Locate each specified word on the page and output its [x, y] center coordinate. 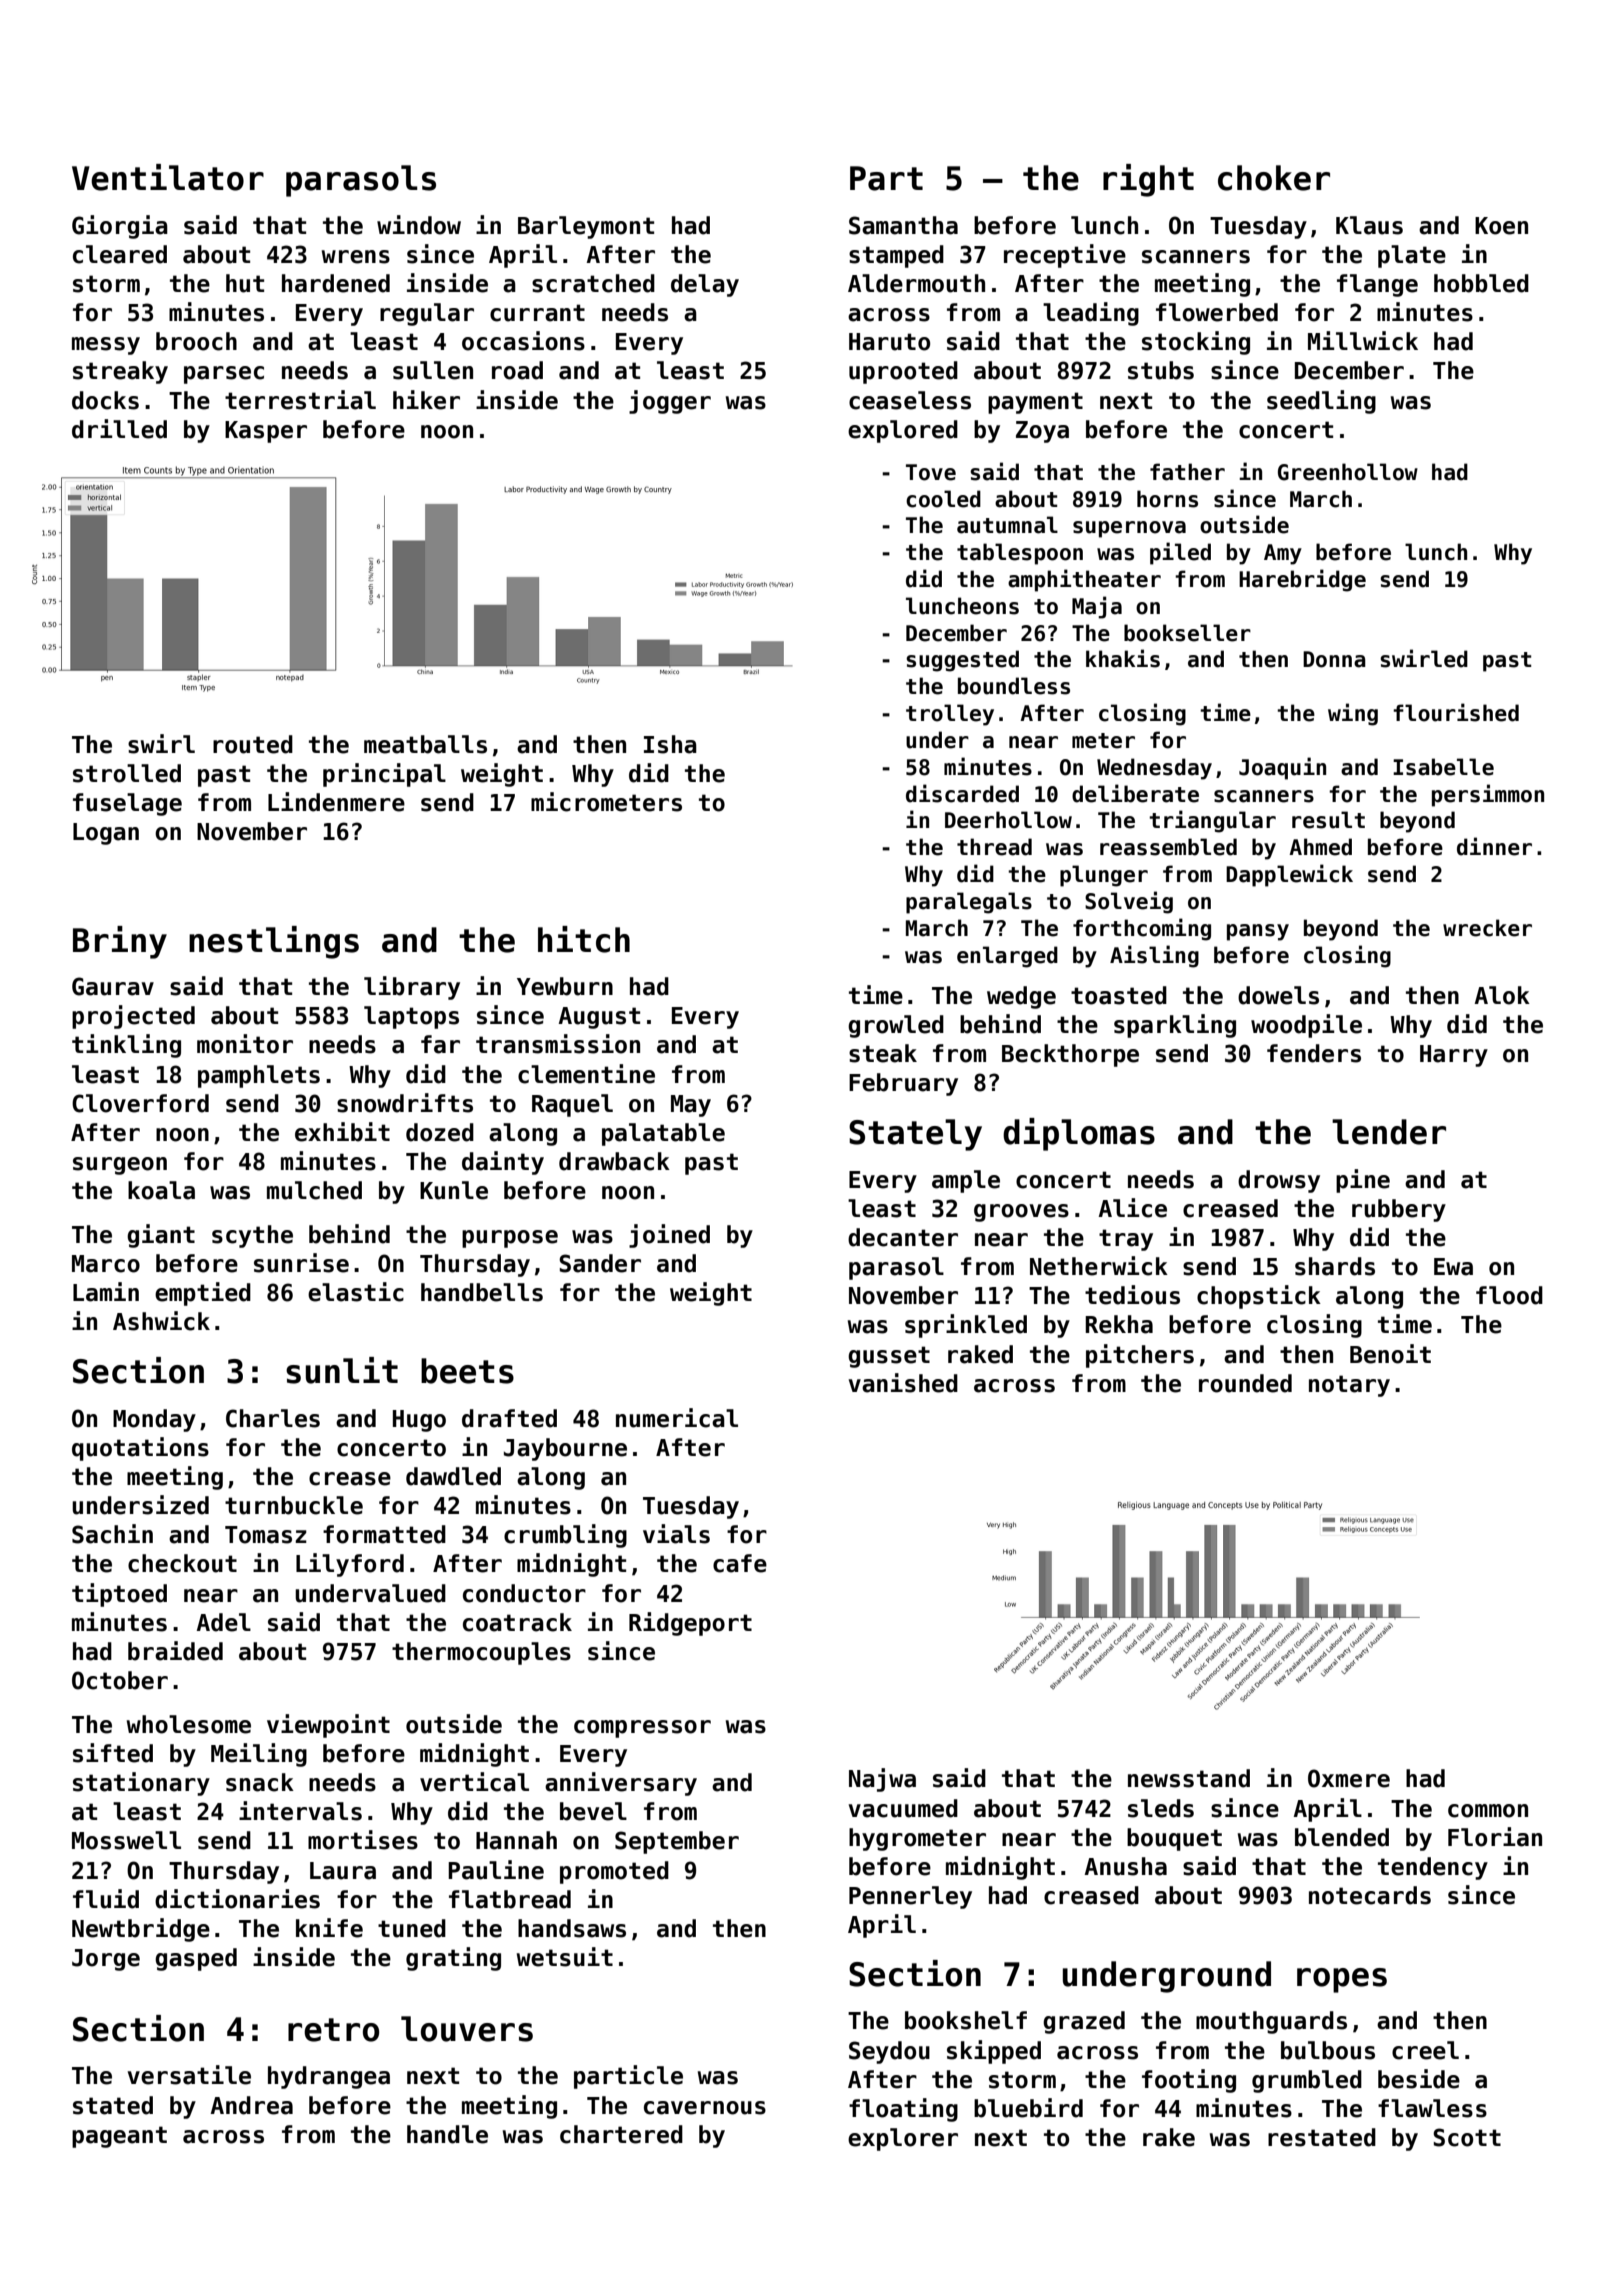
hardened [336, 283]
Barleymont [586, 227]
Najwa [882, 1780]
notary [1349, 1386]
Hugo [419, 1421]
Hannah [516, 1840]
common [1488, 1811]
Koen [1501, 226]
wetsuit [565, 1957]
